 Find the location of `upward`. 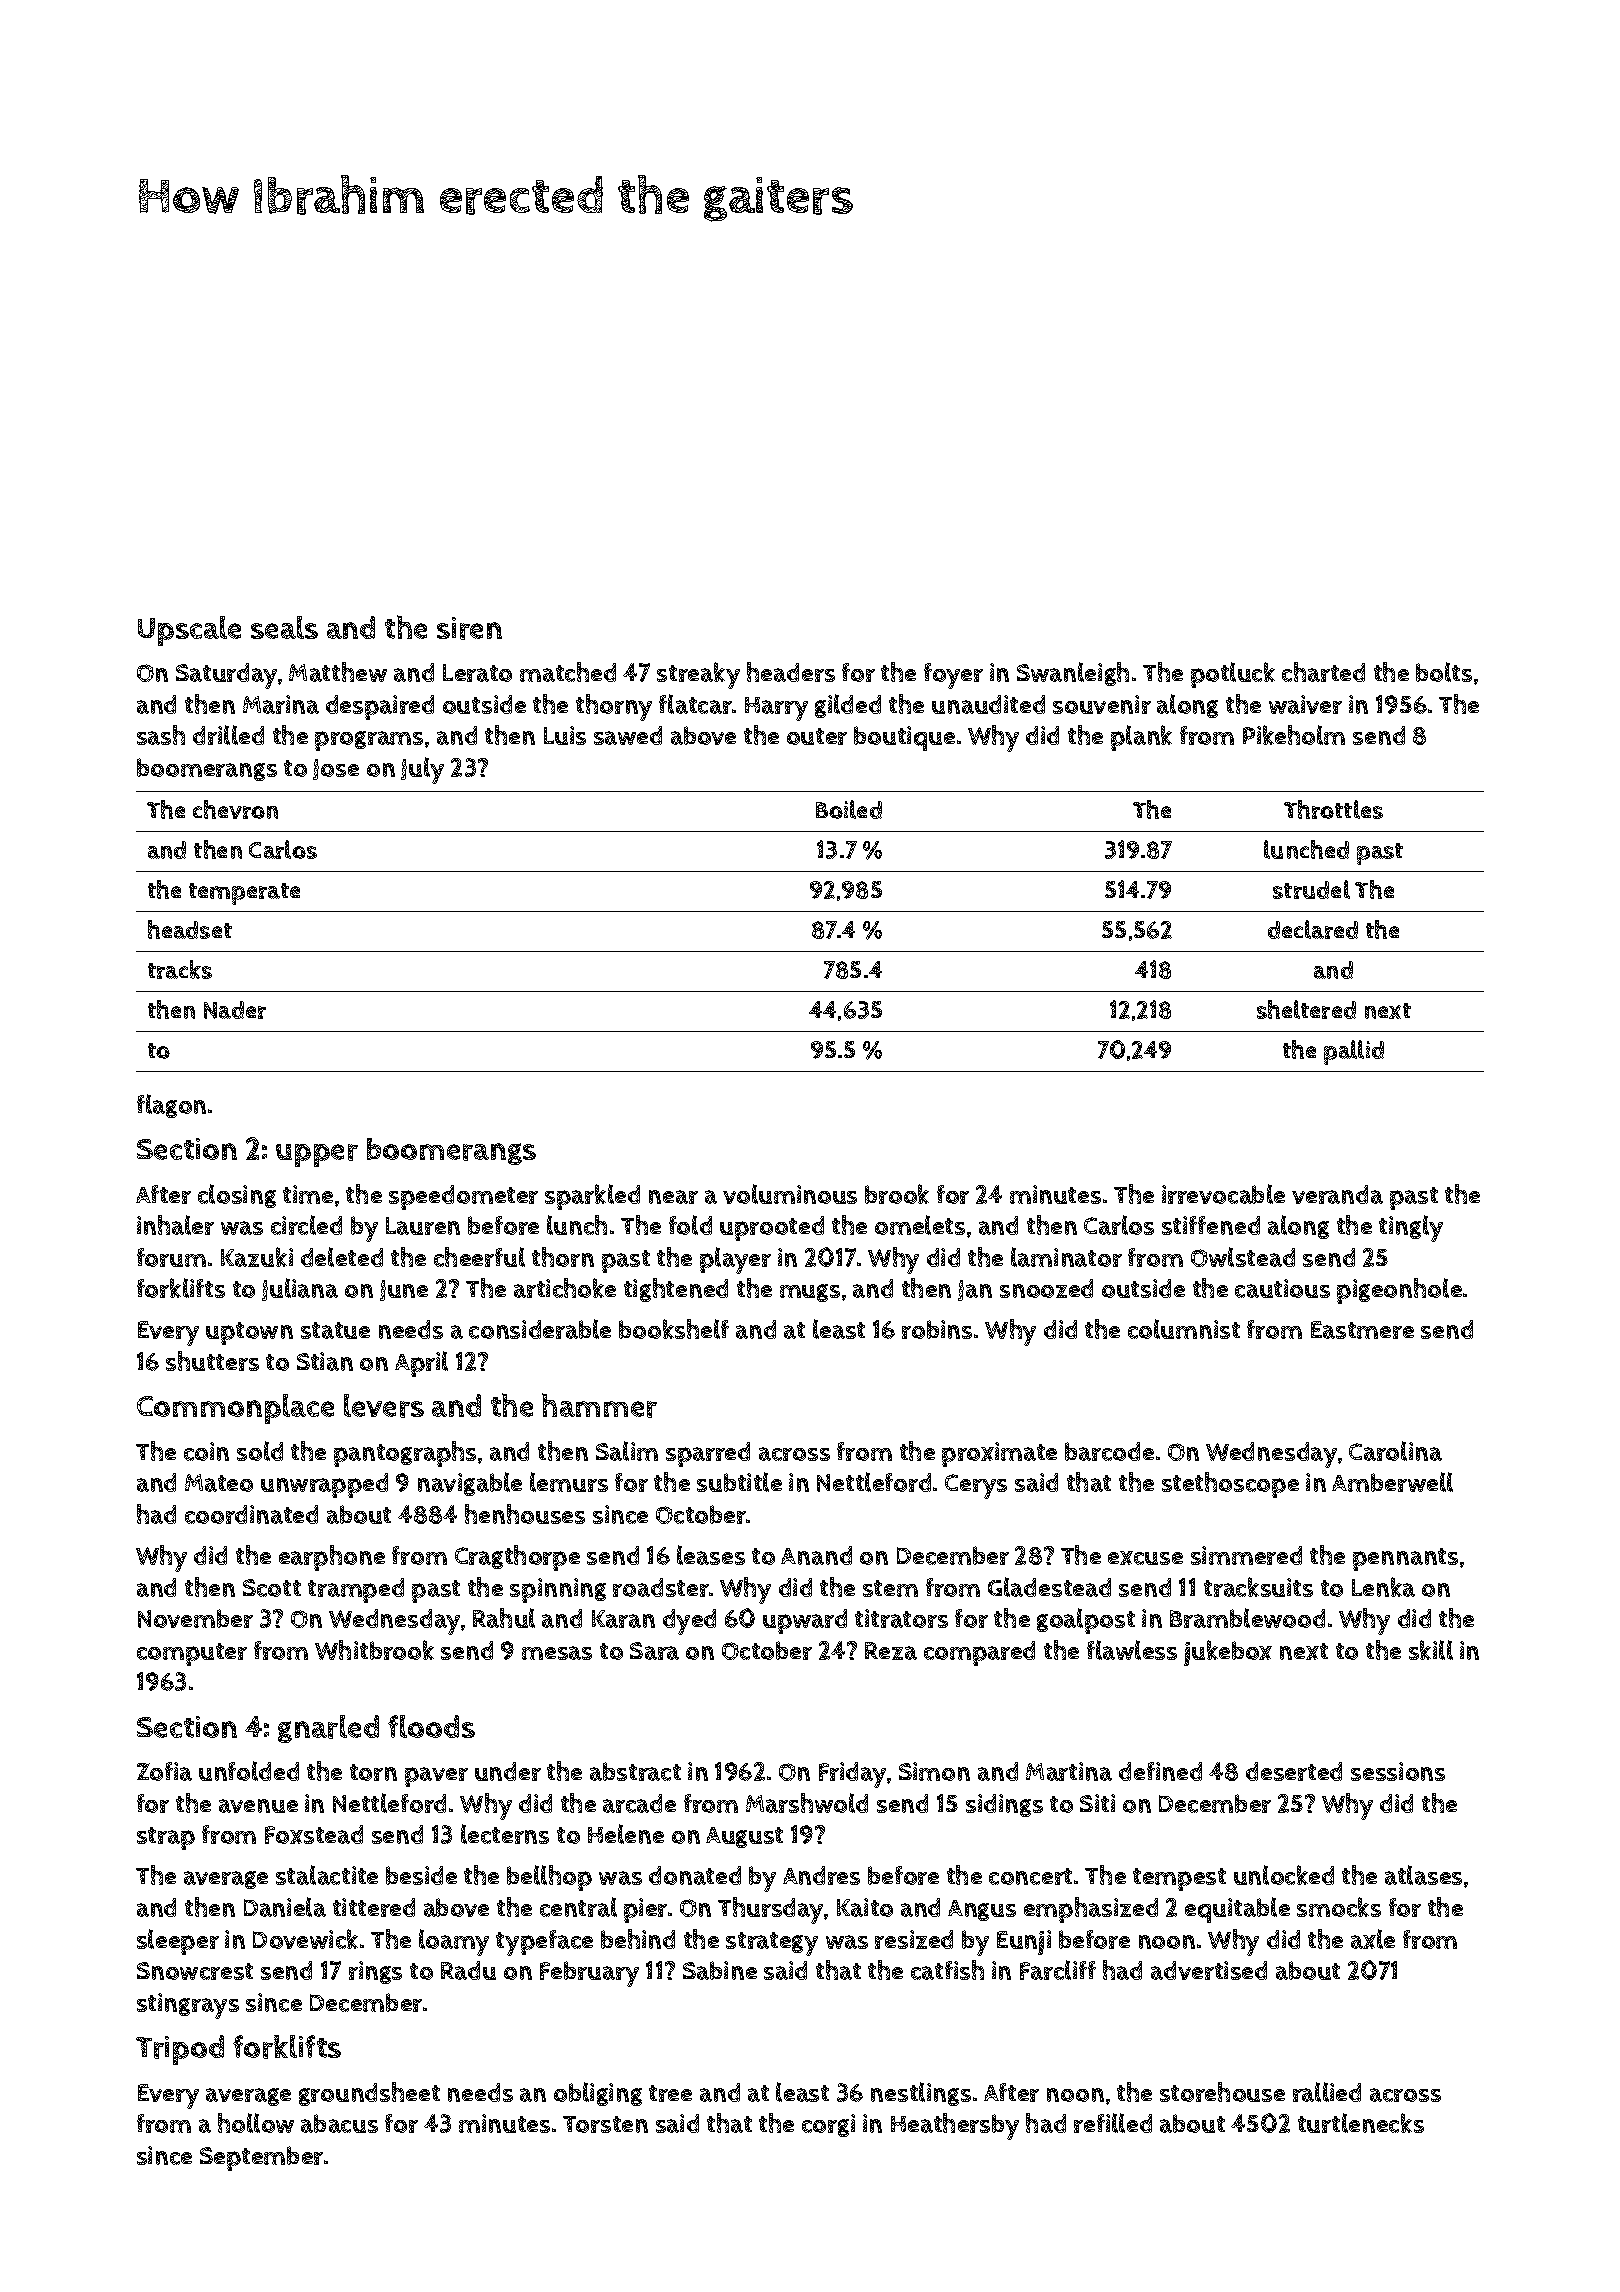

upward is located at coordinates (805, 1621).
